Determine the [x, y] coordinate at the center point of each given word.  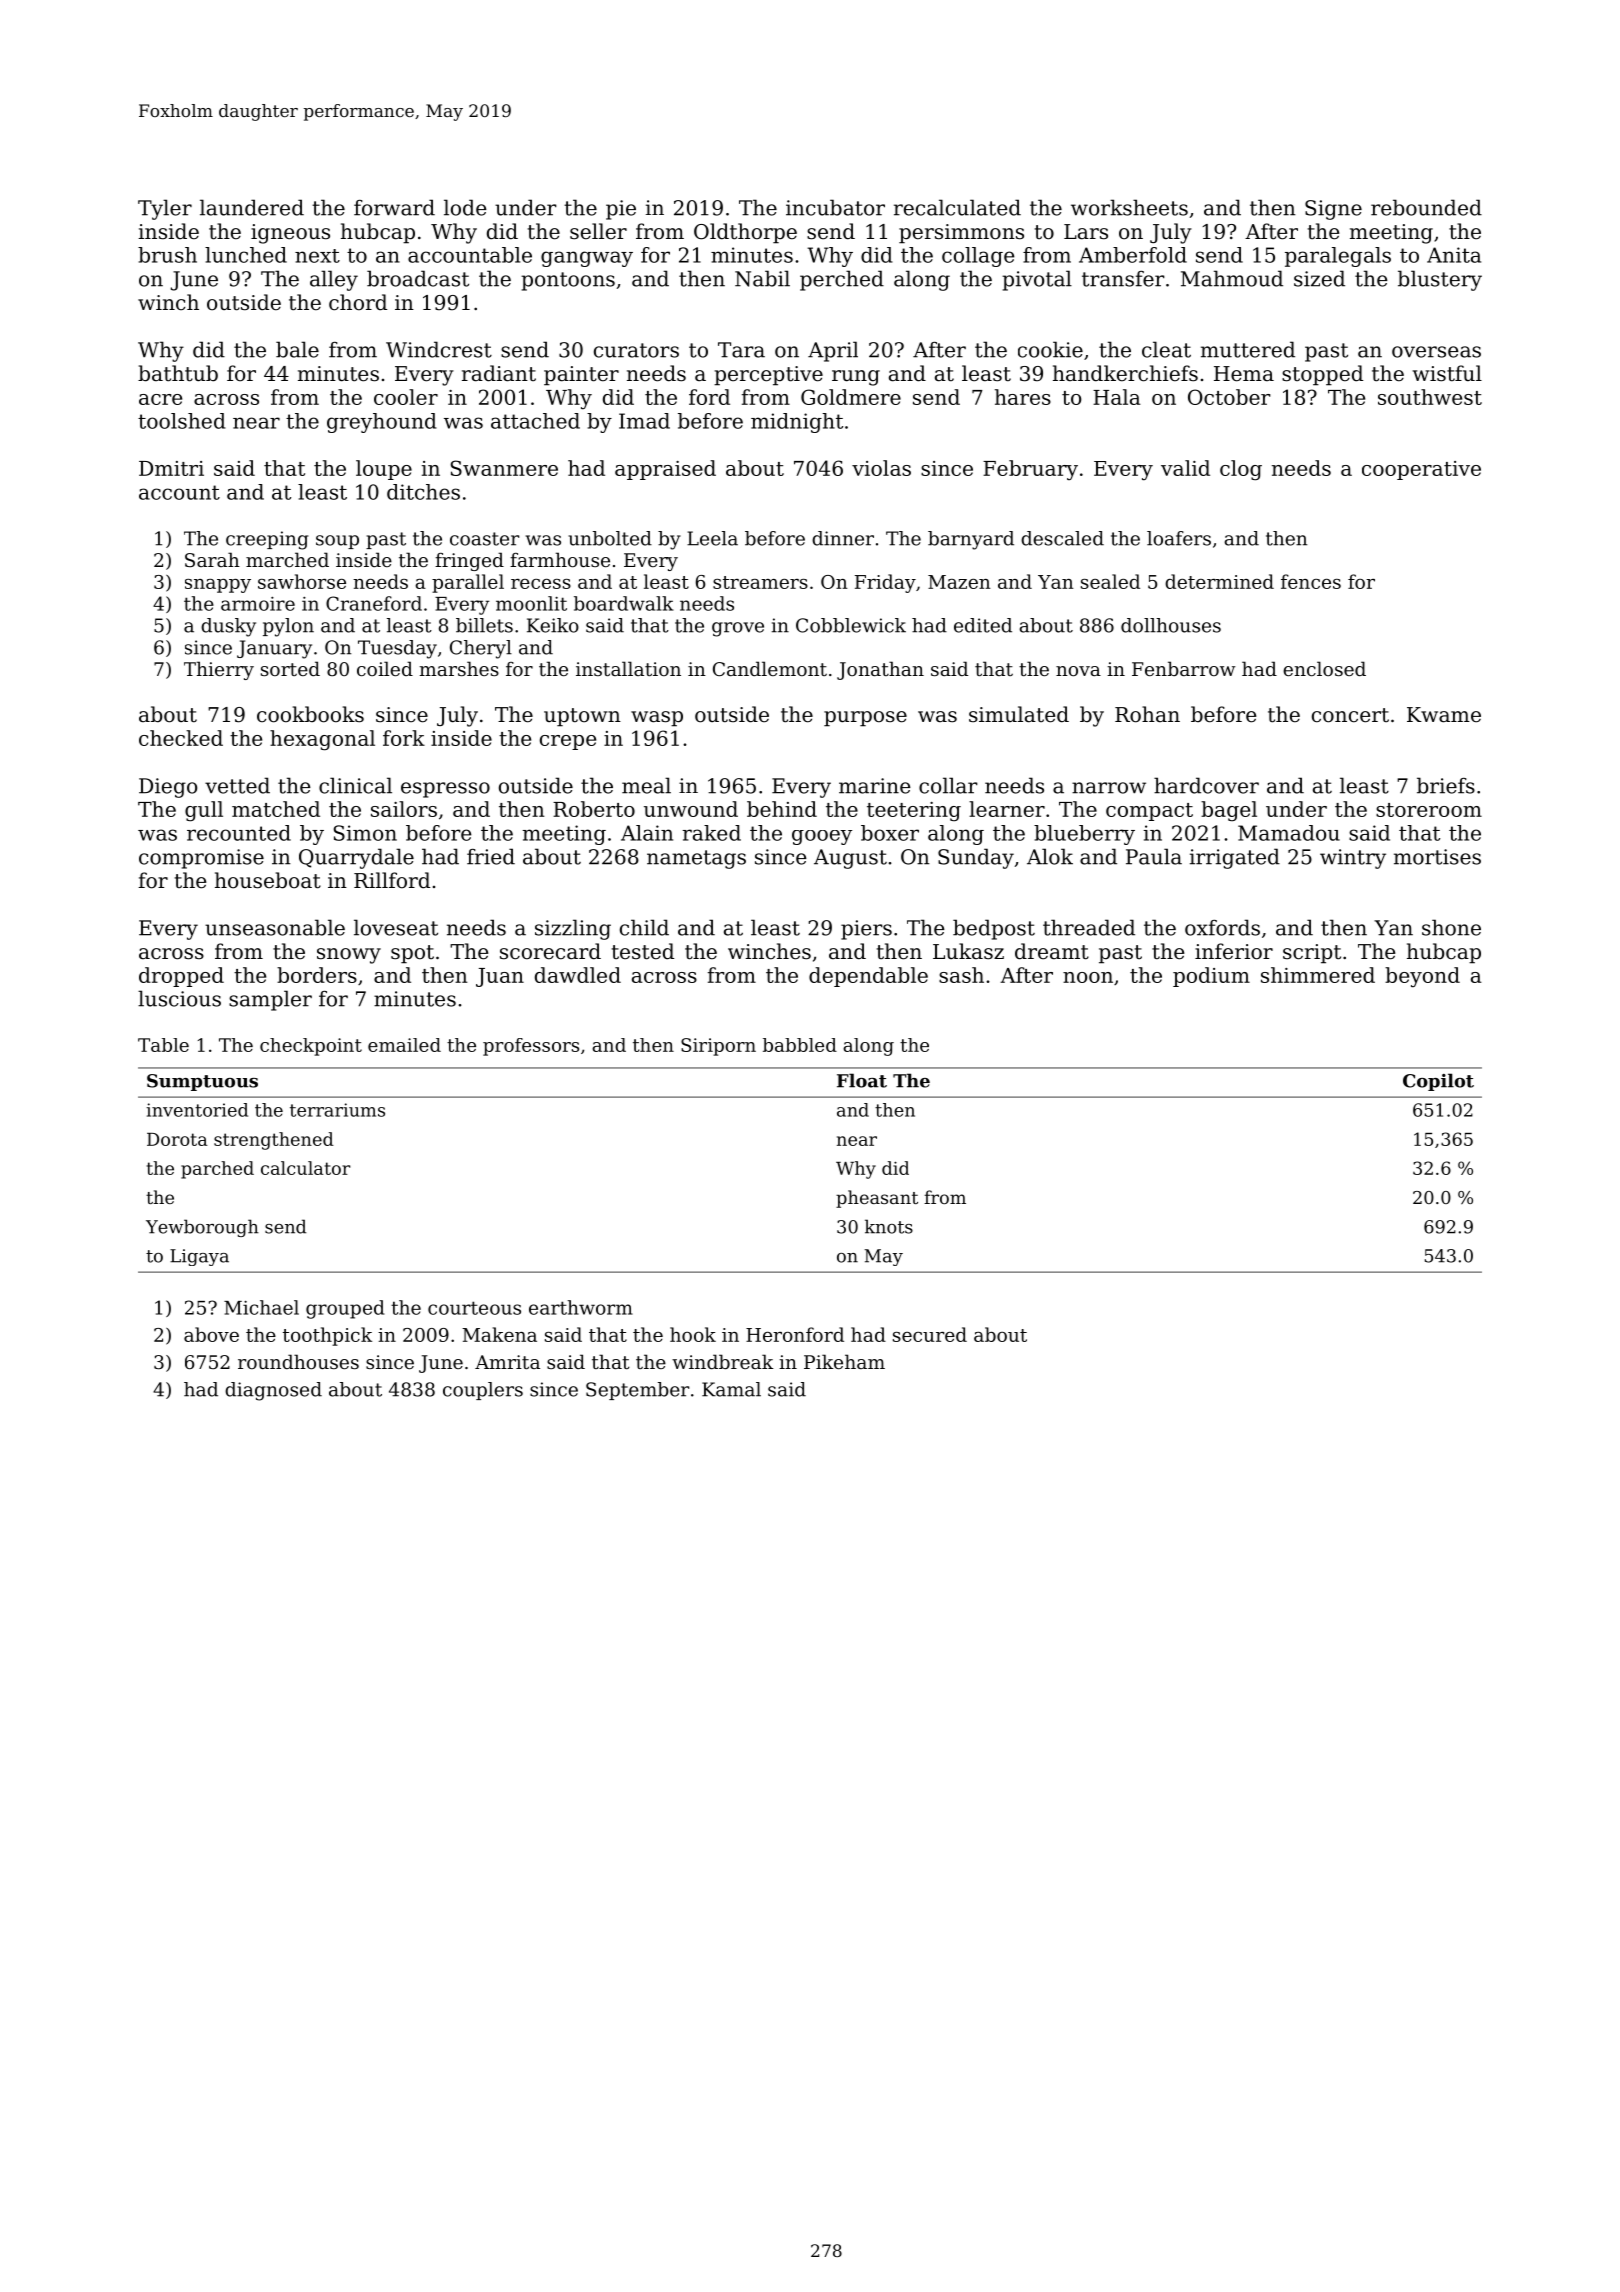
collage [978, 257]
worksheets [1129, 207]
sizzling [573, 929]
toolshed [182, 421]
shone [1451, 927]
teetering [914, 812]
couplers [483, 1391]
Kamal [731, 1389]
